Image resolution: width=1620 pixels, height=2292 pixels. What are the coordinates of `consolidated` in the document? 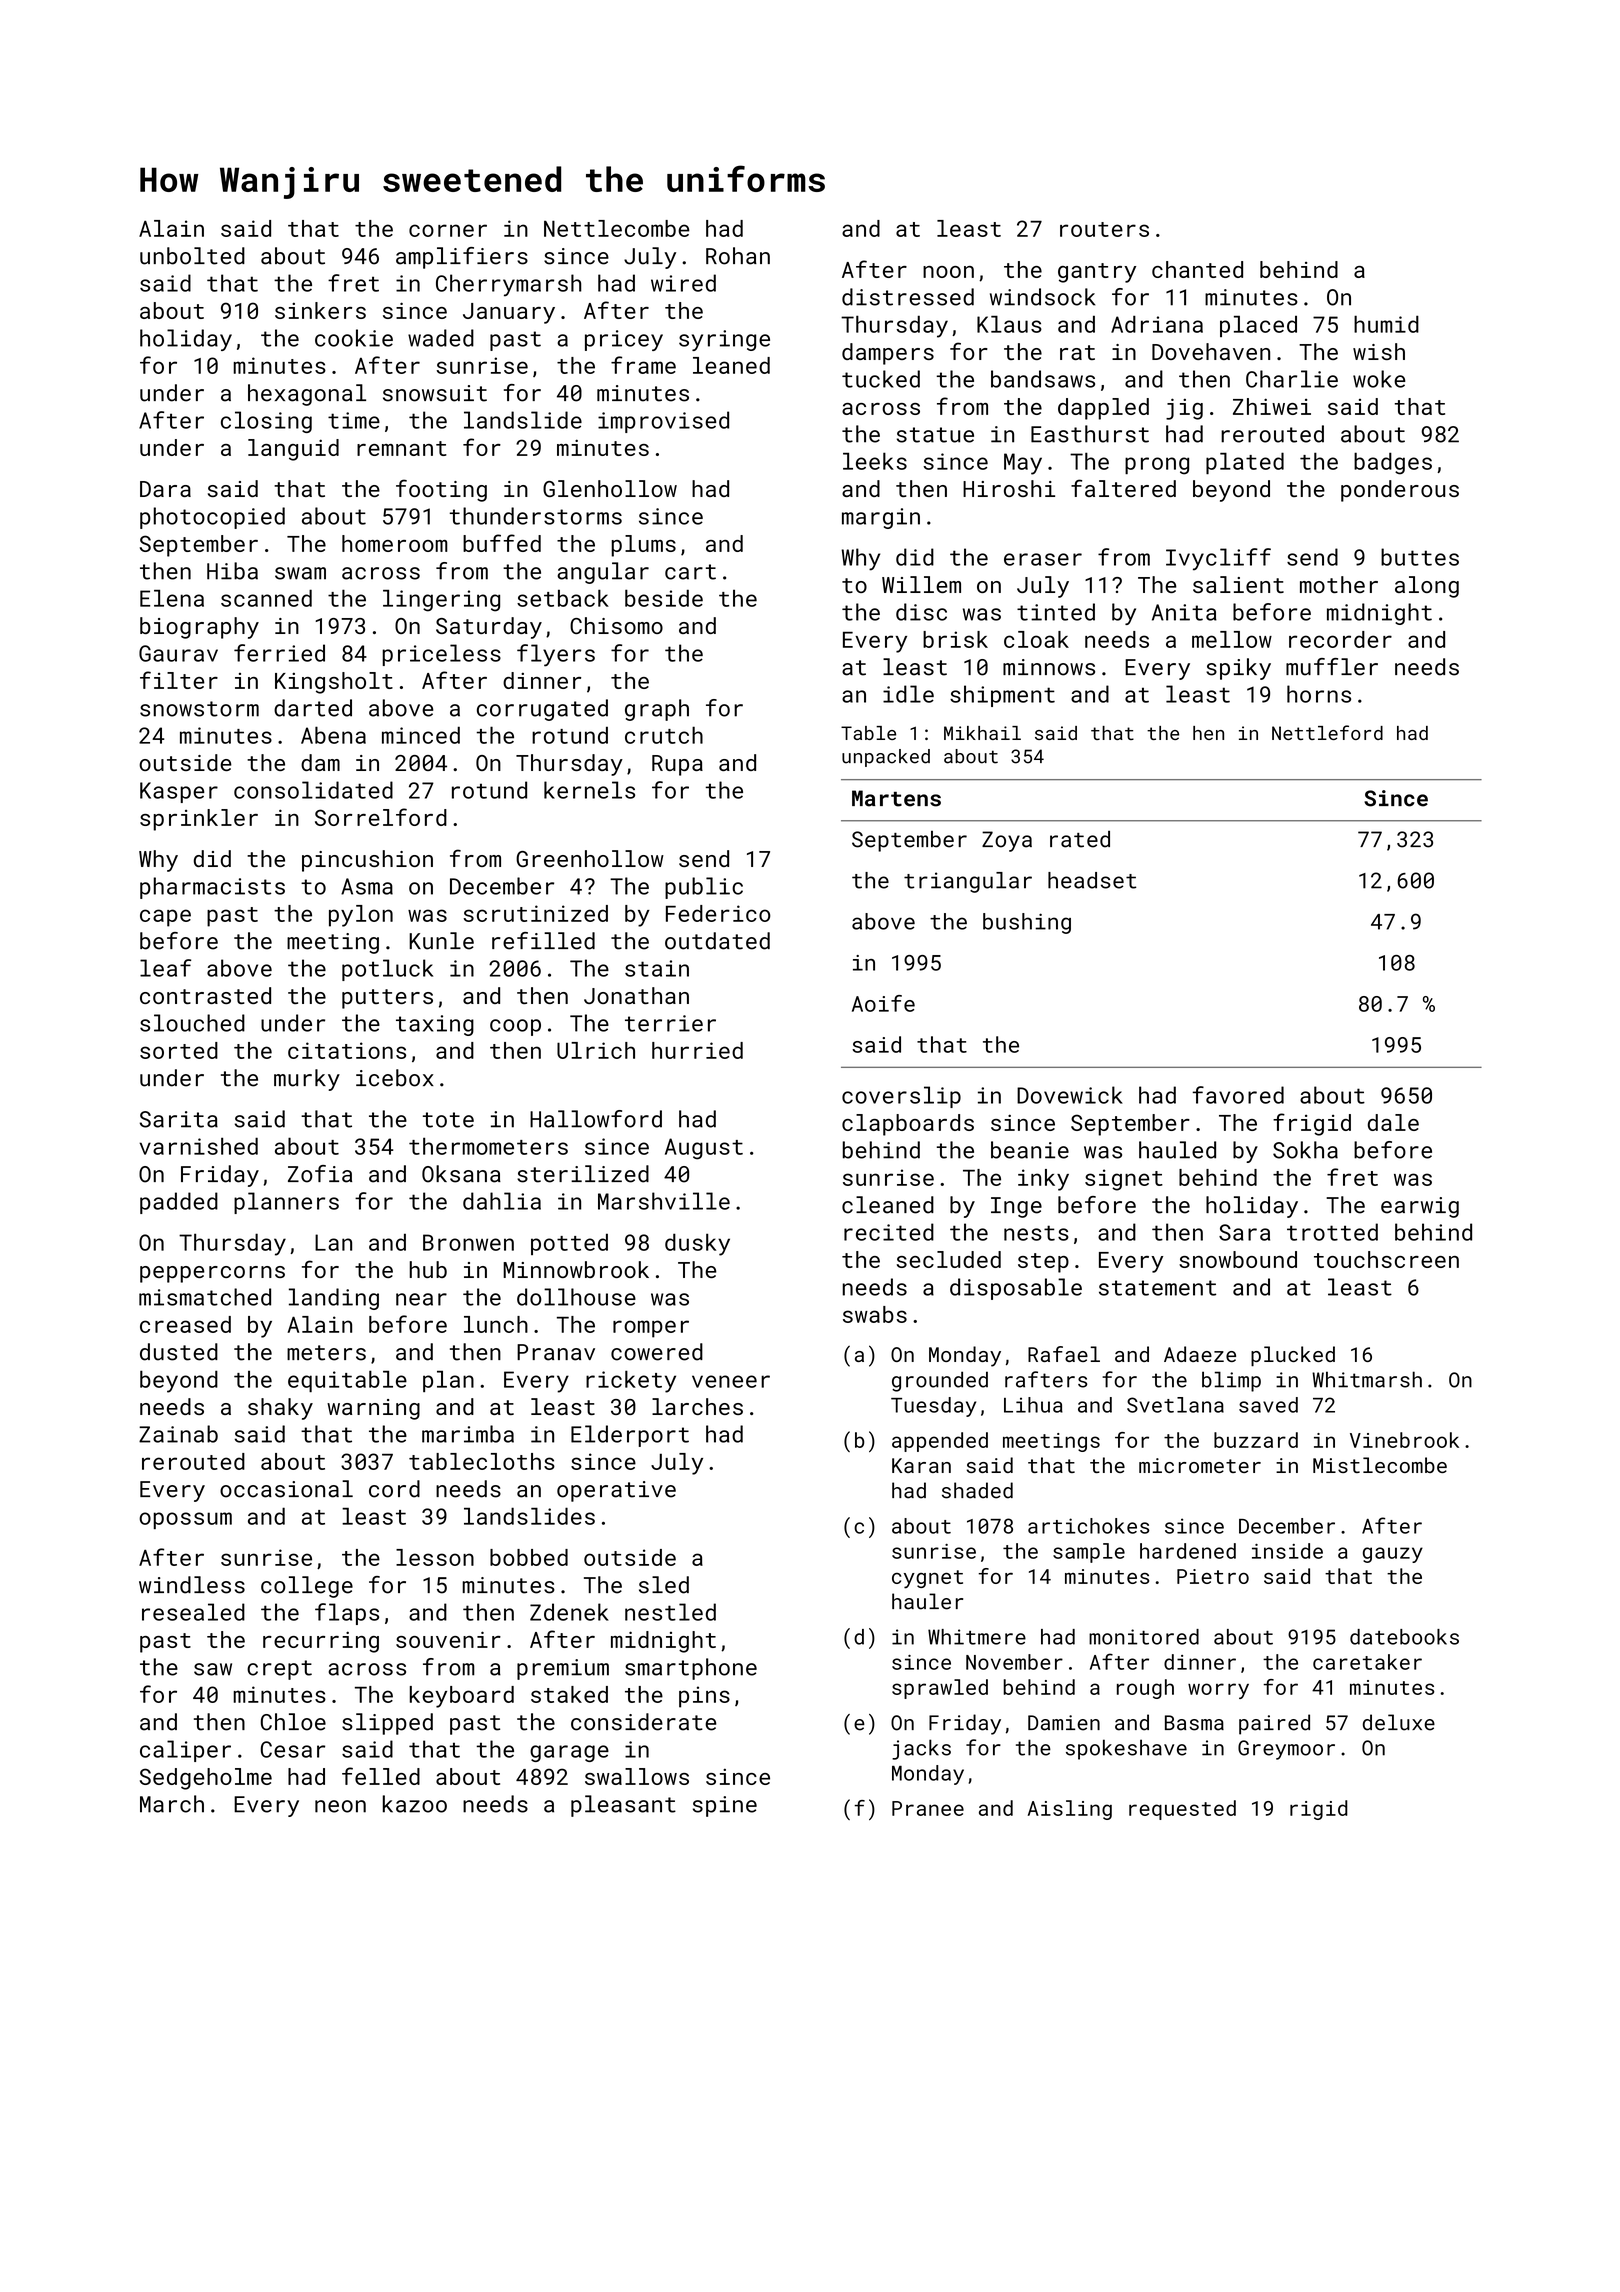 It's located at (313, 790).
